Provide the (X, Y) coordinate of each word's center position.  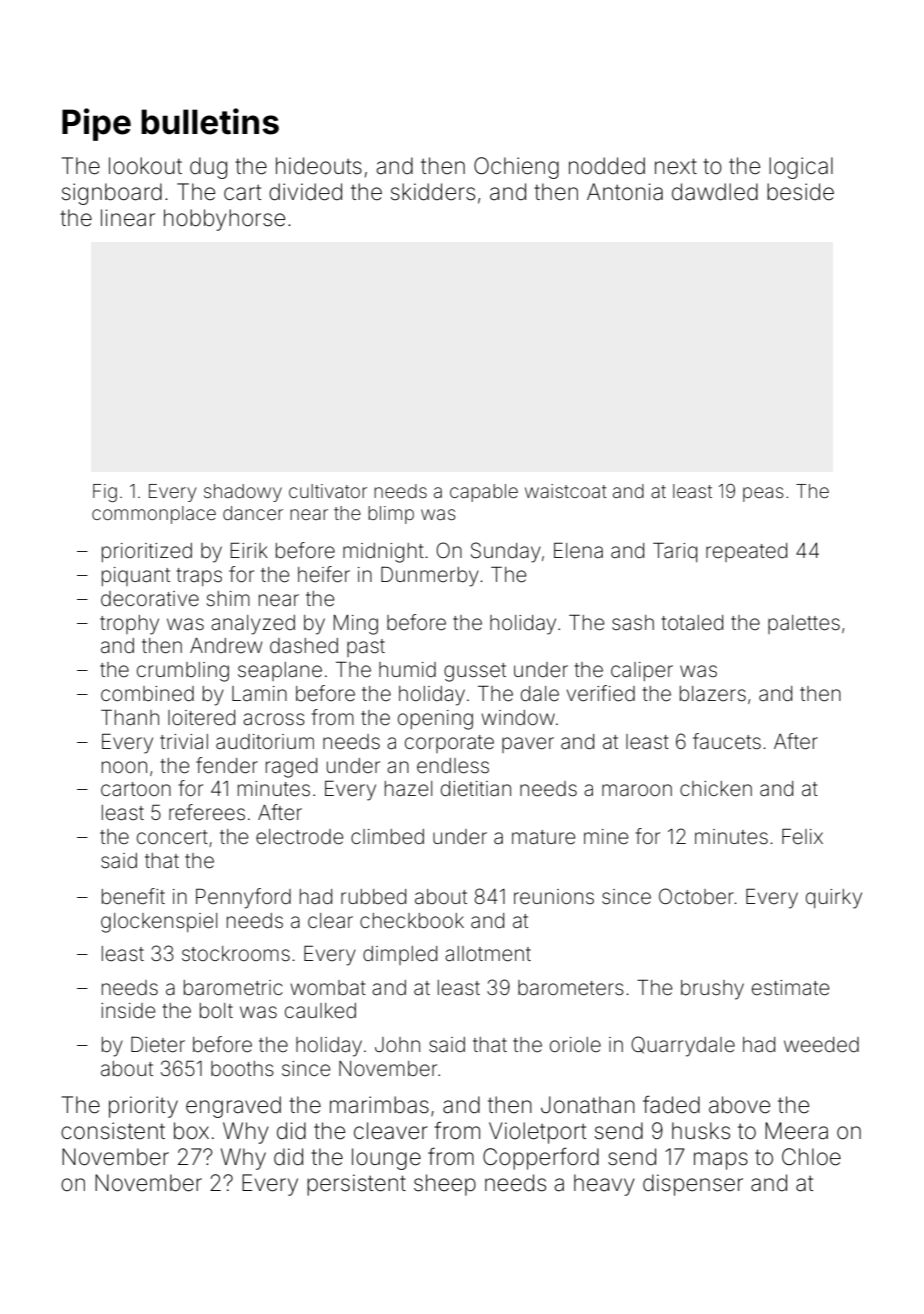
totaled (692, 622)
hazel (408, 789)
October (696, 896)
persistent (356, 1185)
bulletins (210, 121)
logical (801, 168)
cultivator (328, 491)
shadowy (243, 493)
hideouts (319, 166)
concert (172, 837)
